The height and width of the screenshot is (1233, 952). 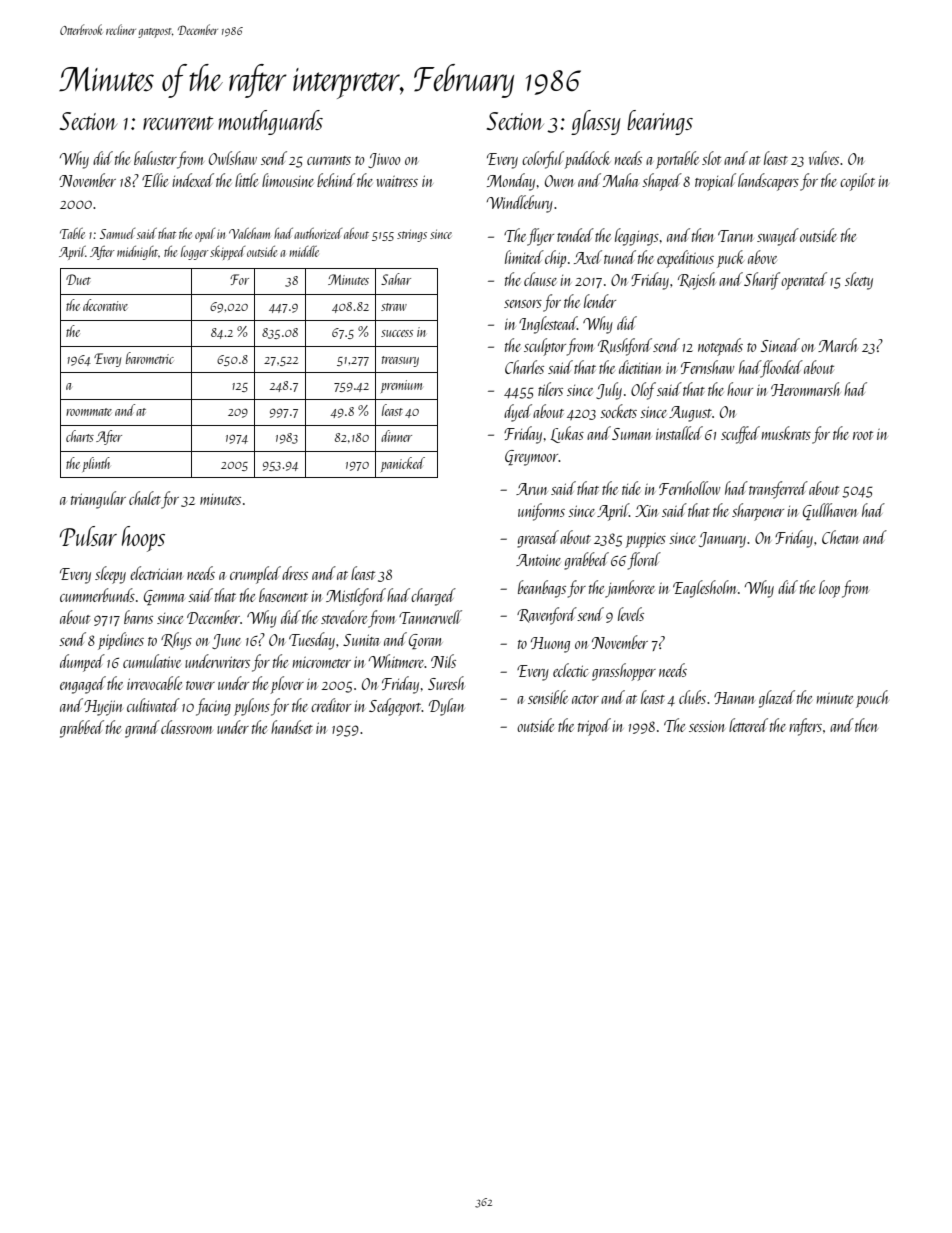 What do you see at coordinates (145, 498) in the screenshot?
I see `chalet` at bounding box center [145, 498].
